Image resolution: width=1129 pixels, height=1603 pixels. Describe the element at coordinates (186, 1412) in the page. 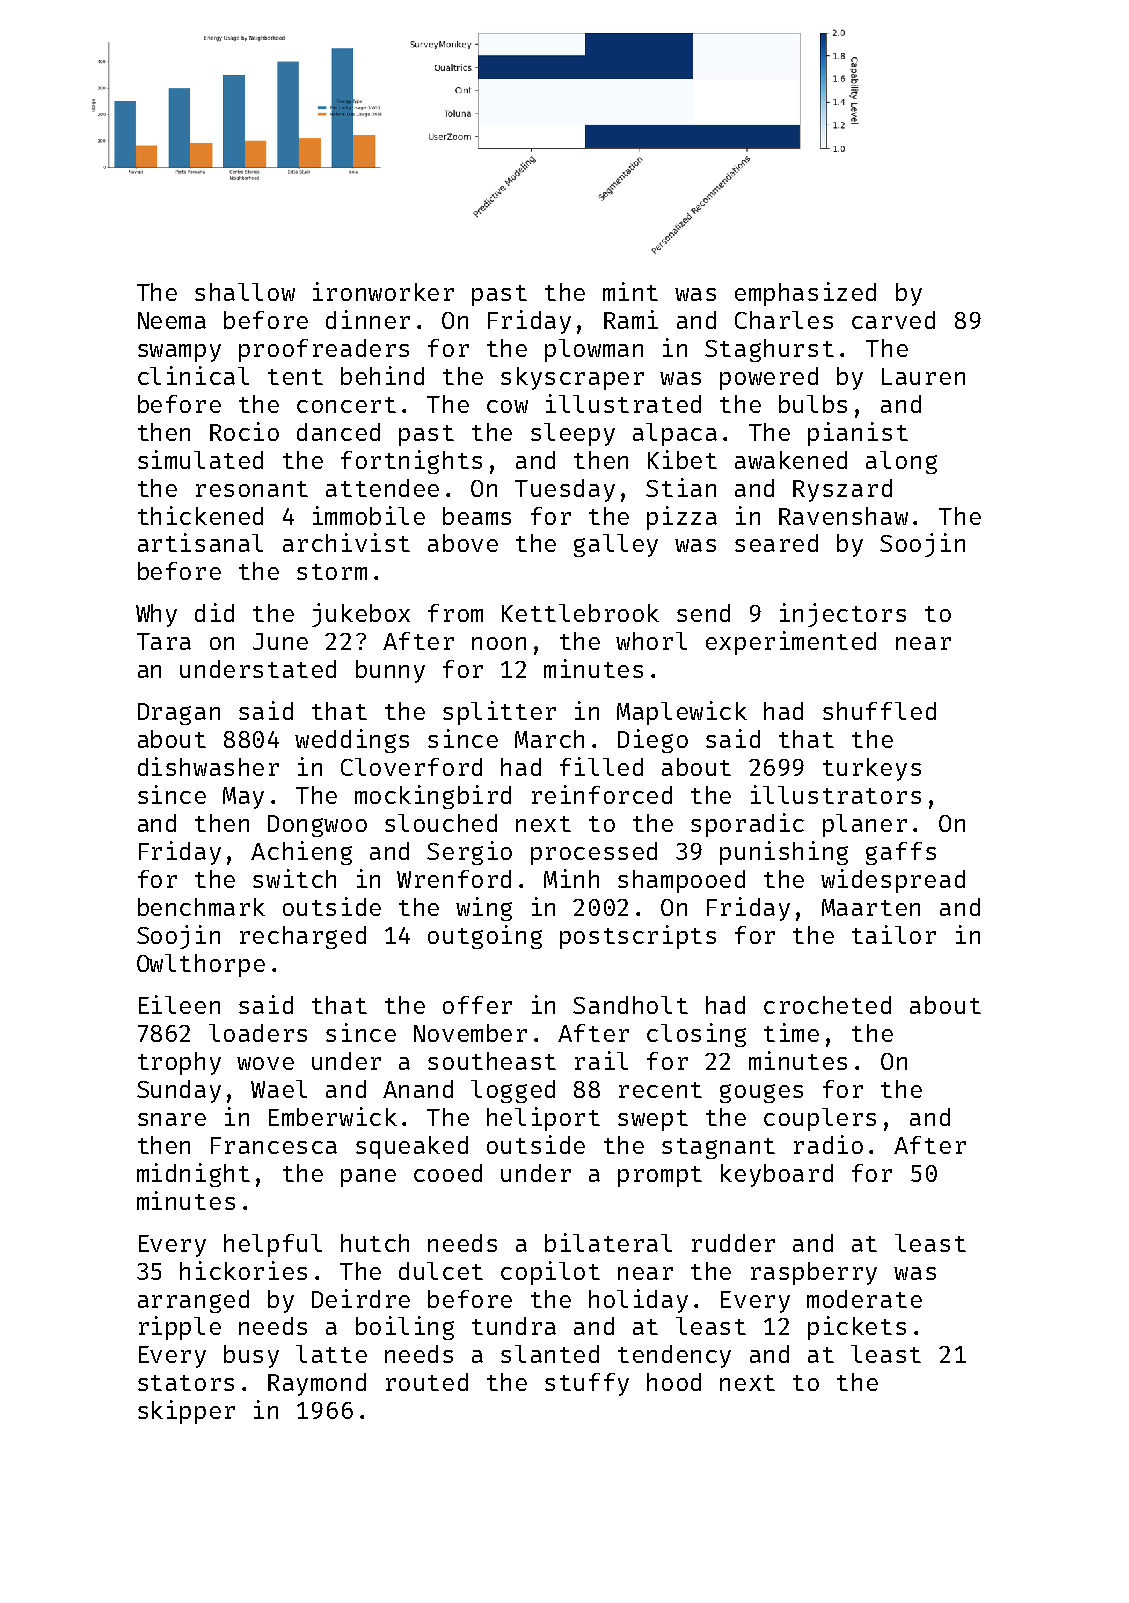

I see `skipper` at that location.
